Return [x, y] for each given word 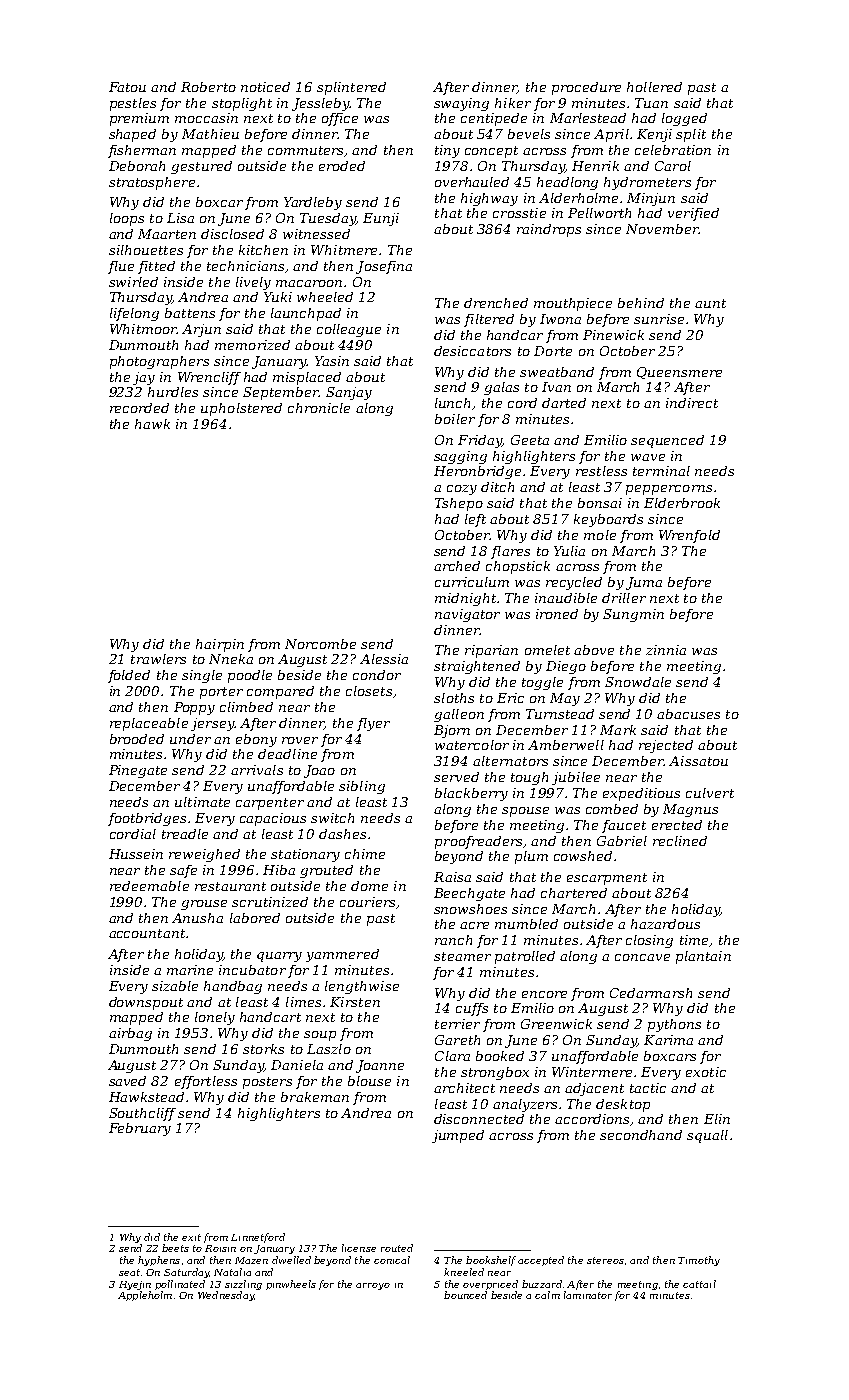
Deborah [137, 166]
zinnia [666, 650]
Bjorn [452, 731]
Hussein [136, 854]
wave [648, 457]
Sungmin [633, 615]
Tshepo [459, 504]
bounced [465, 1295]
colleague [349, 330]
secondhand [641, 1135]
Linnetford [258, 1238]
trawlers [158, 659]
